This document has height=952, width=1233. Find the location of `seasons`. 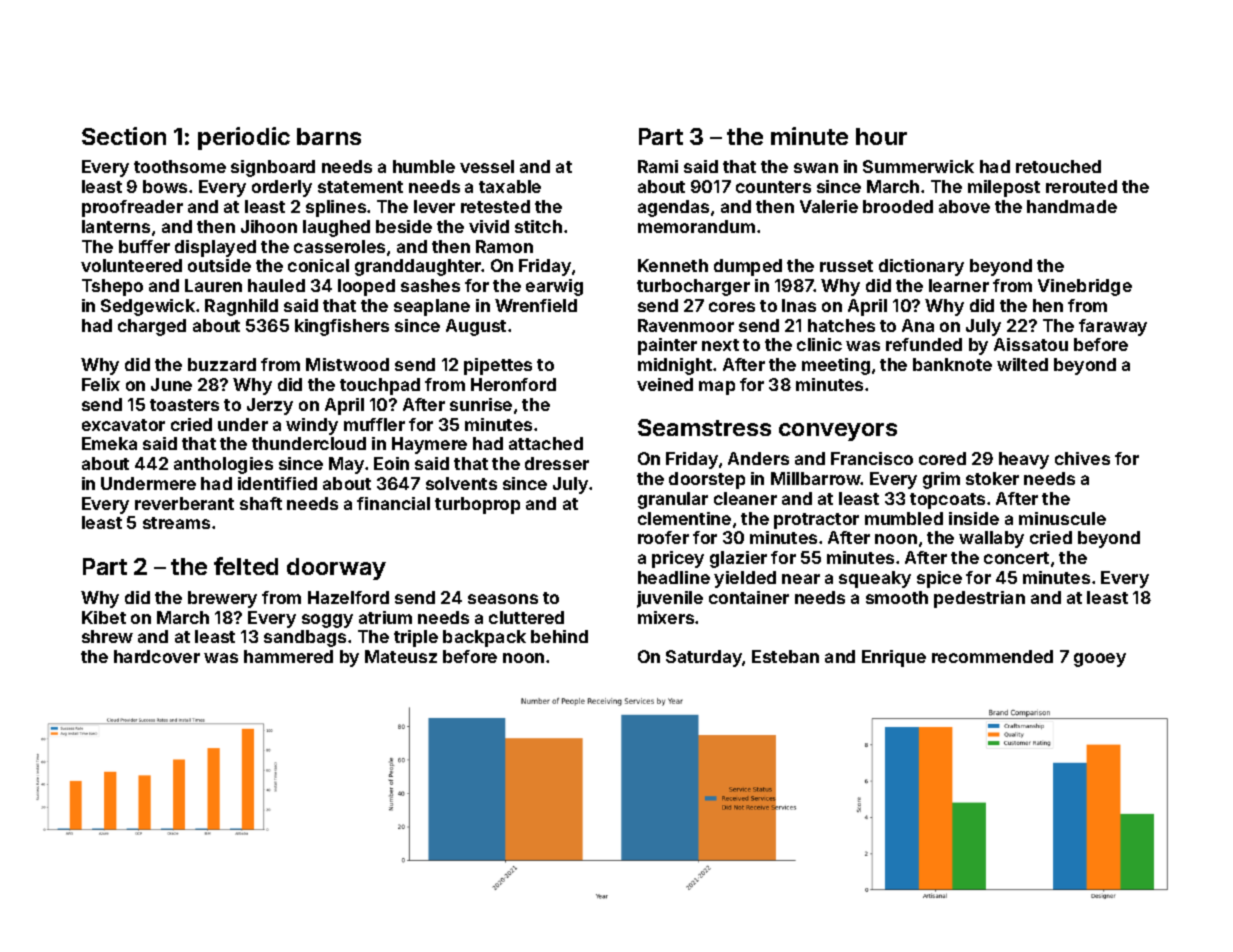

seasons is located at coordinates (503, 599).
